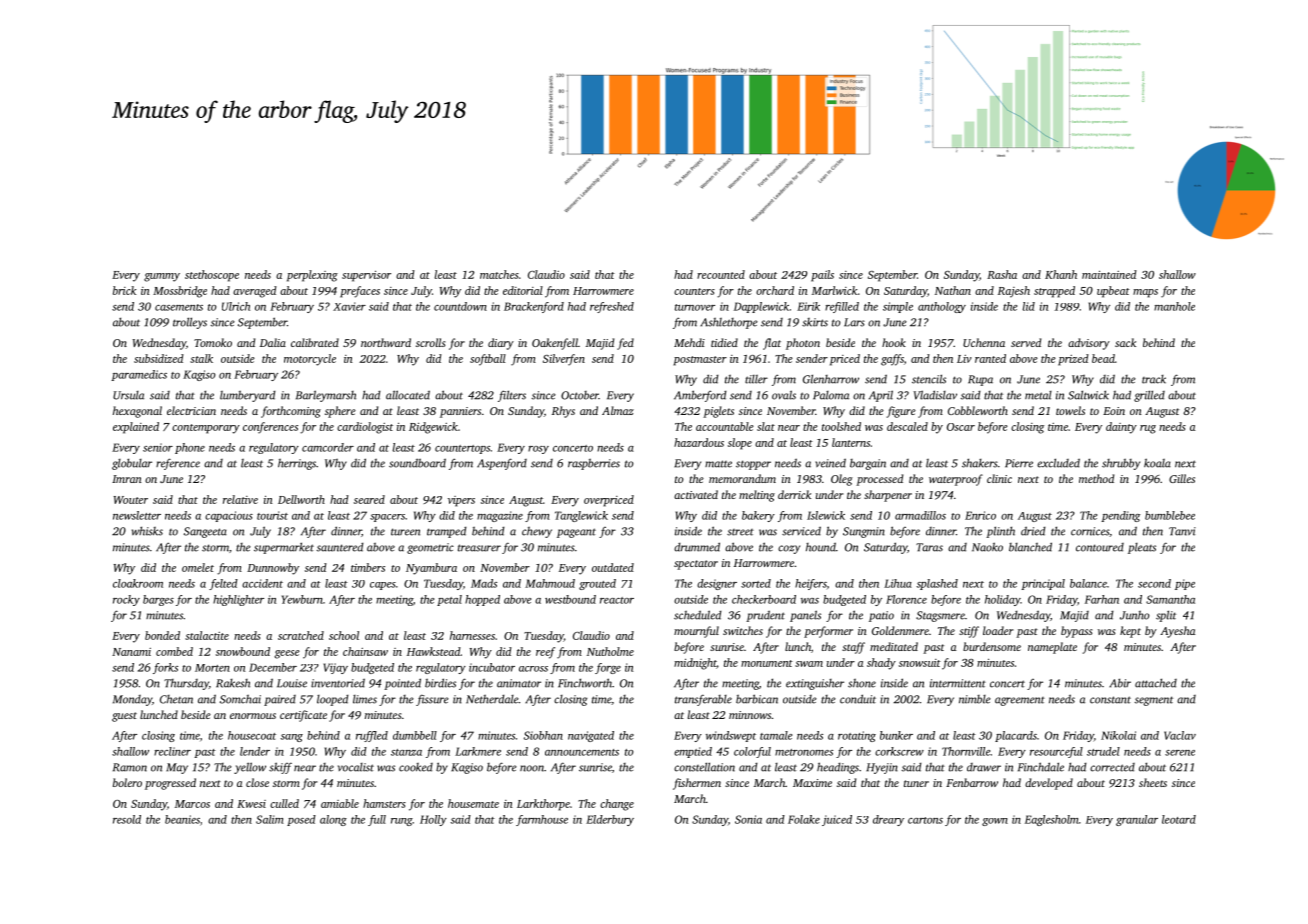 This image has height=924, width=1308. Describe the element at coordinates (693, 752) in the image. I see `emptied` at that location.
